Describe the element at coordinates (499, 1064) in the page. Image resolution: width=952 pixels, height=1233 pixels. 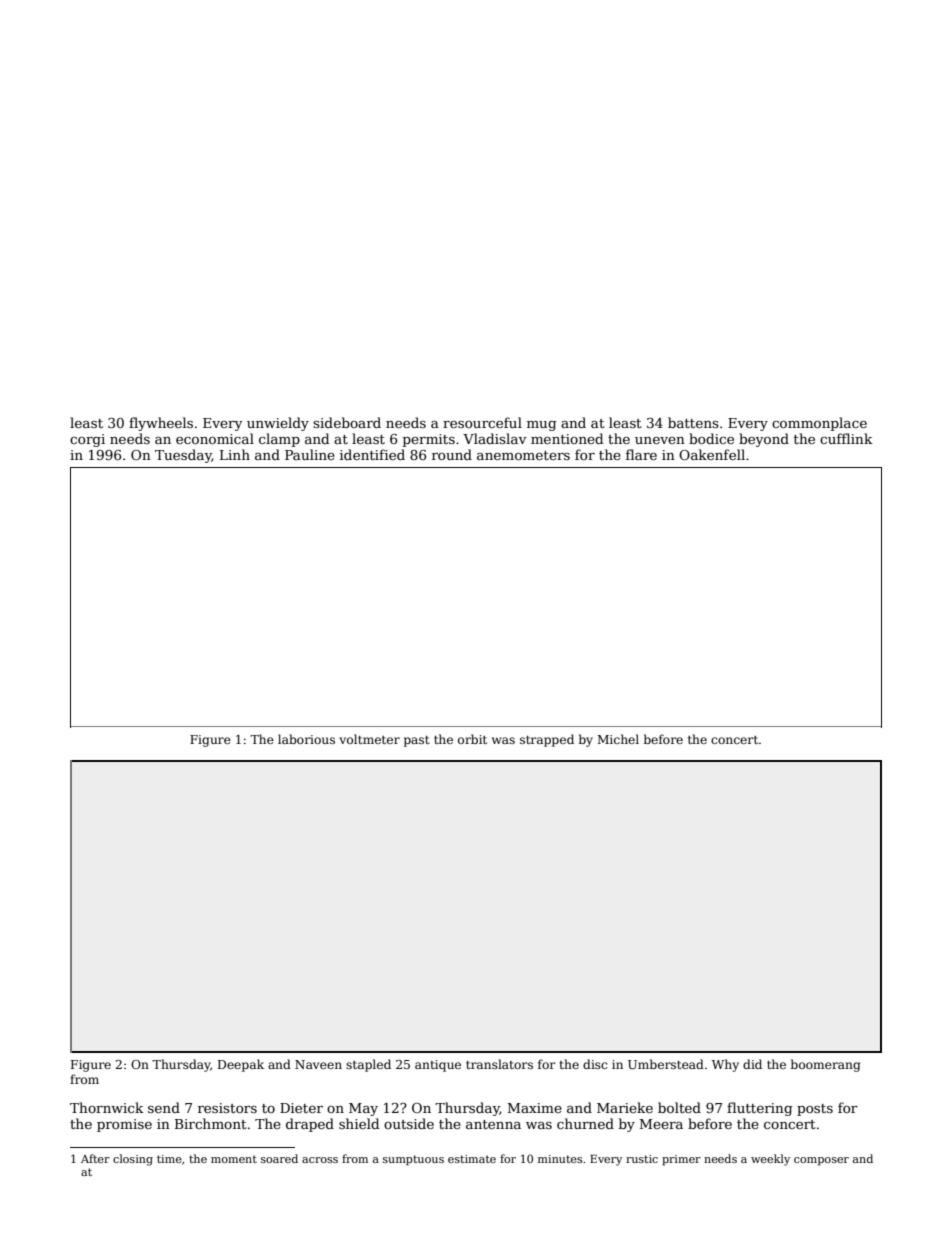
I see `translators` at that location.
